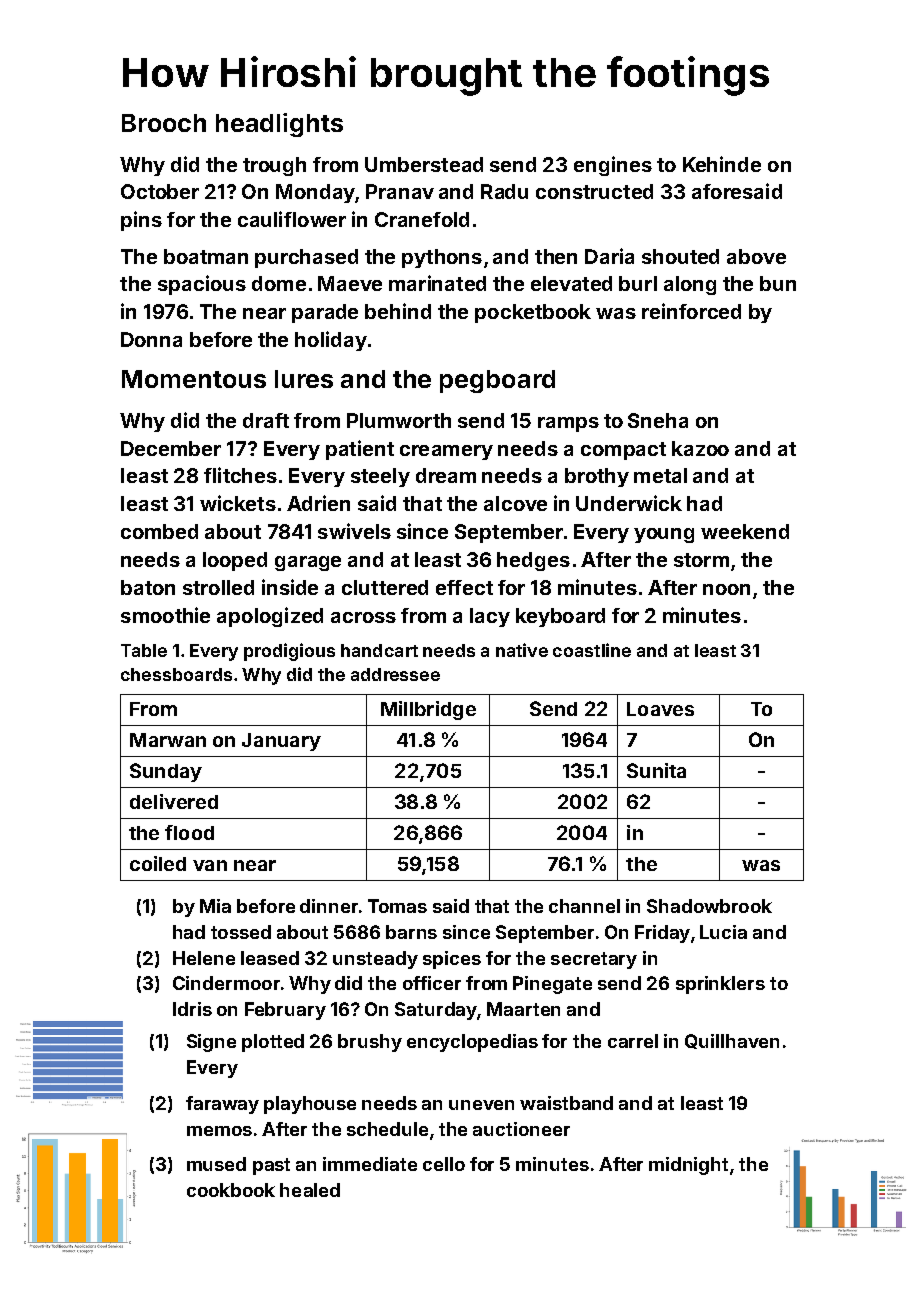 Image resolution: width=924 pixels, height=1308 pixels. Describe the element at coordinates (164, 123) in the screenshot. I see `Brooch` at that location.
